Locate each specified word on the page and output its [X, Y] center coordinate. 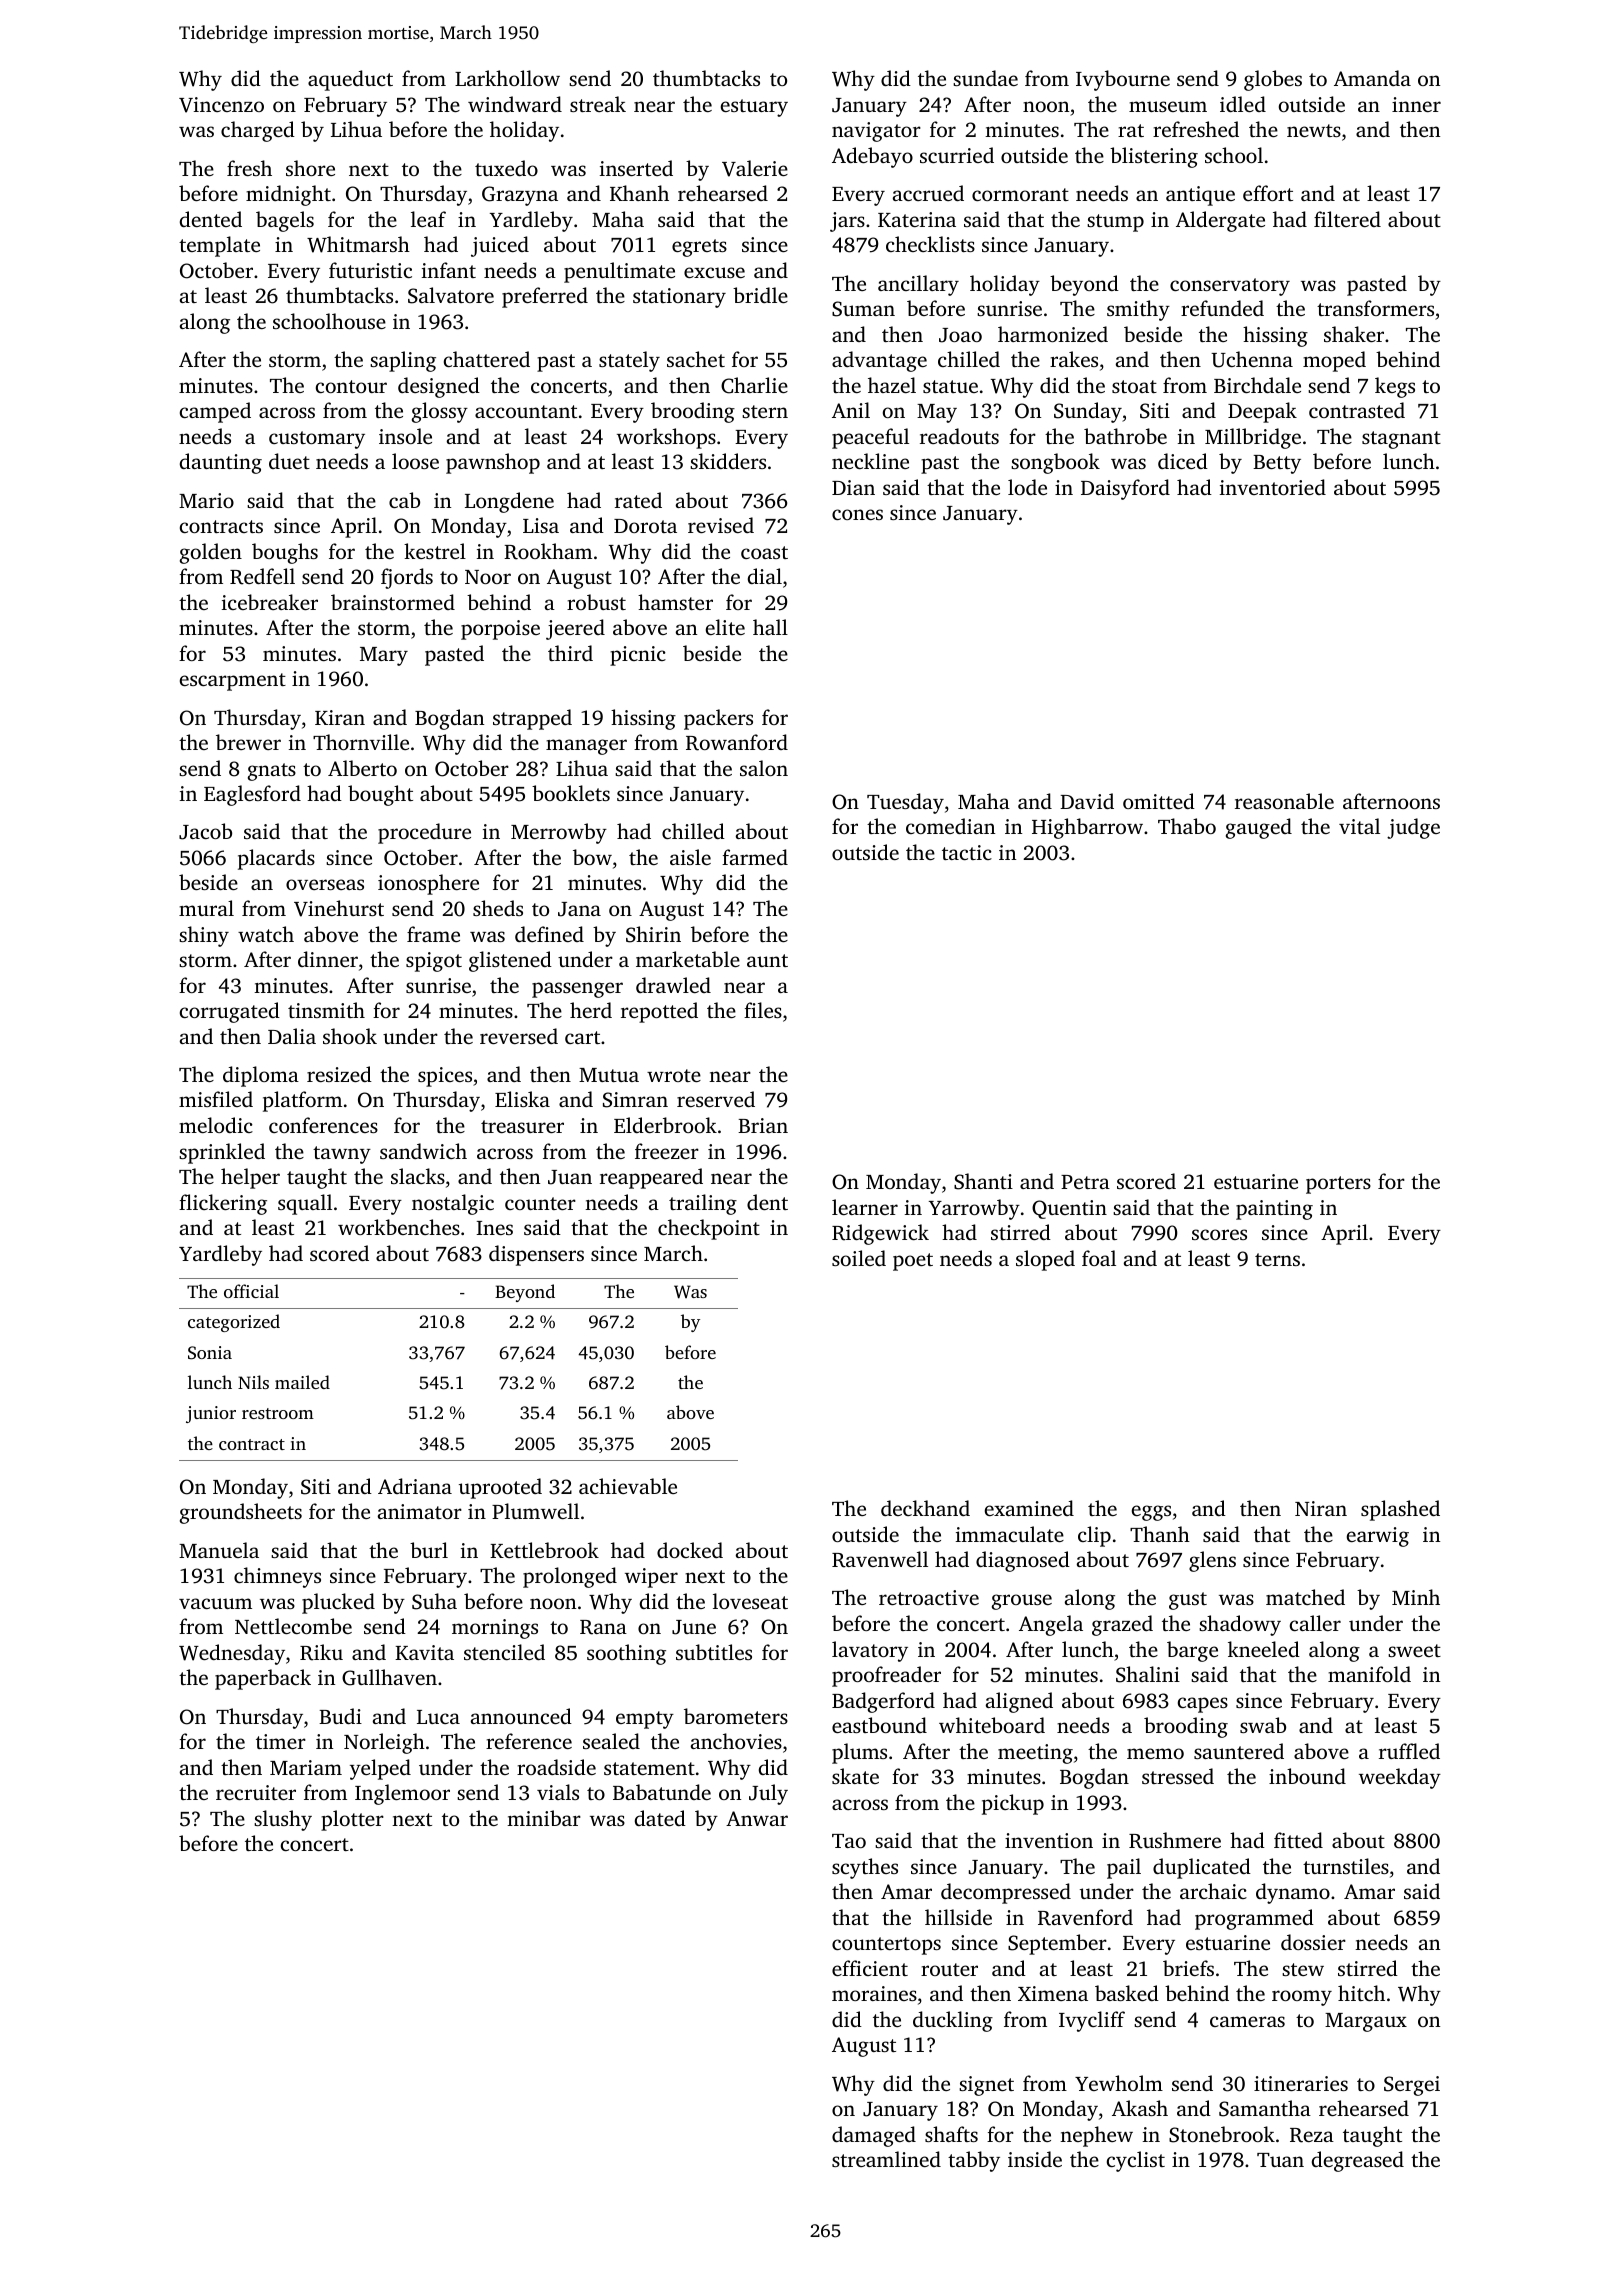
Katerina [917, 219]
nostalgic [453, 1204]
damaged [874, 2136]
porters [1338, 1185]
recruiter [256, 1792]
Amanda [1372, 78]
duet [289, 461]
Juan [570, 1177]
